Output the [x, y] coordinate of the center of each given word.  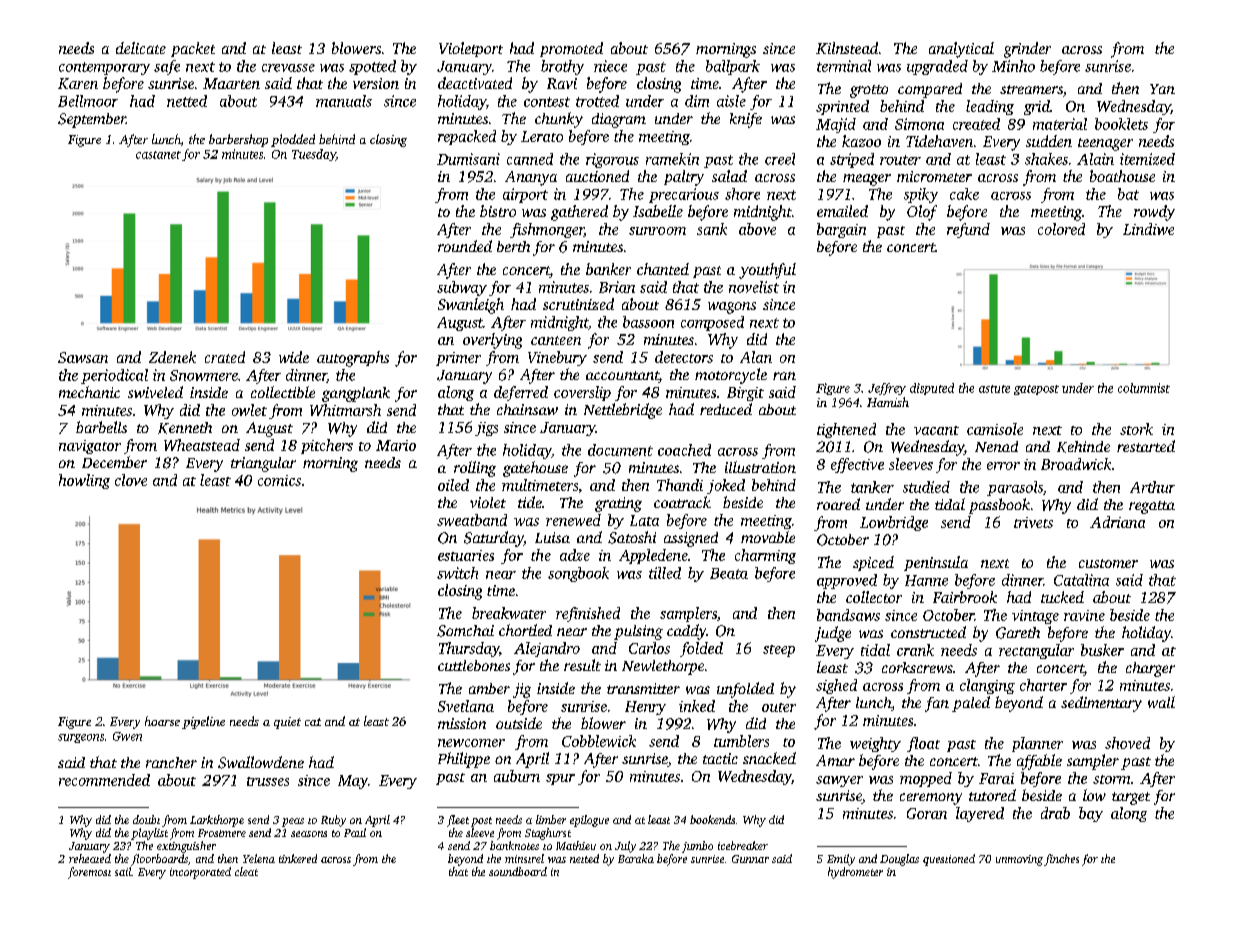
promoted [571, 49]
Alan [756, 357]
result [582, 665]
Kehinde [1083, 447]
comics [279, 480]
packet [193, 49]
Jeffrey [887, 389]
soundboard [518, 871]
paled [971, 704]
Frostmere [222, 833]
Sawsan [83, 357]
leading [990, 107]
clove [131, 480]
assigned [691, 539]
